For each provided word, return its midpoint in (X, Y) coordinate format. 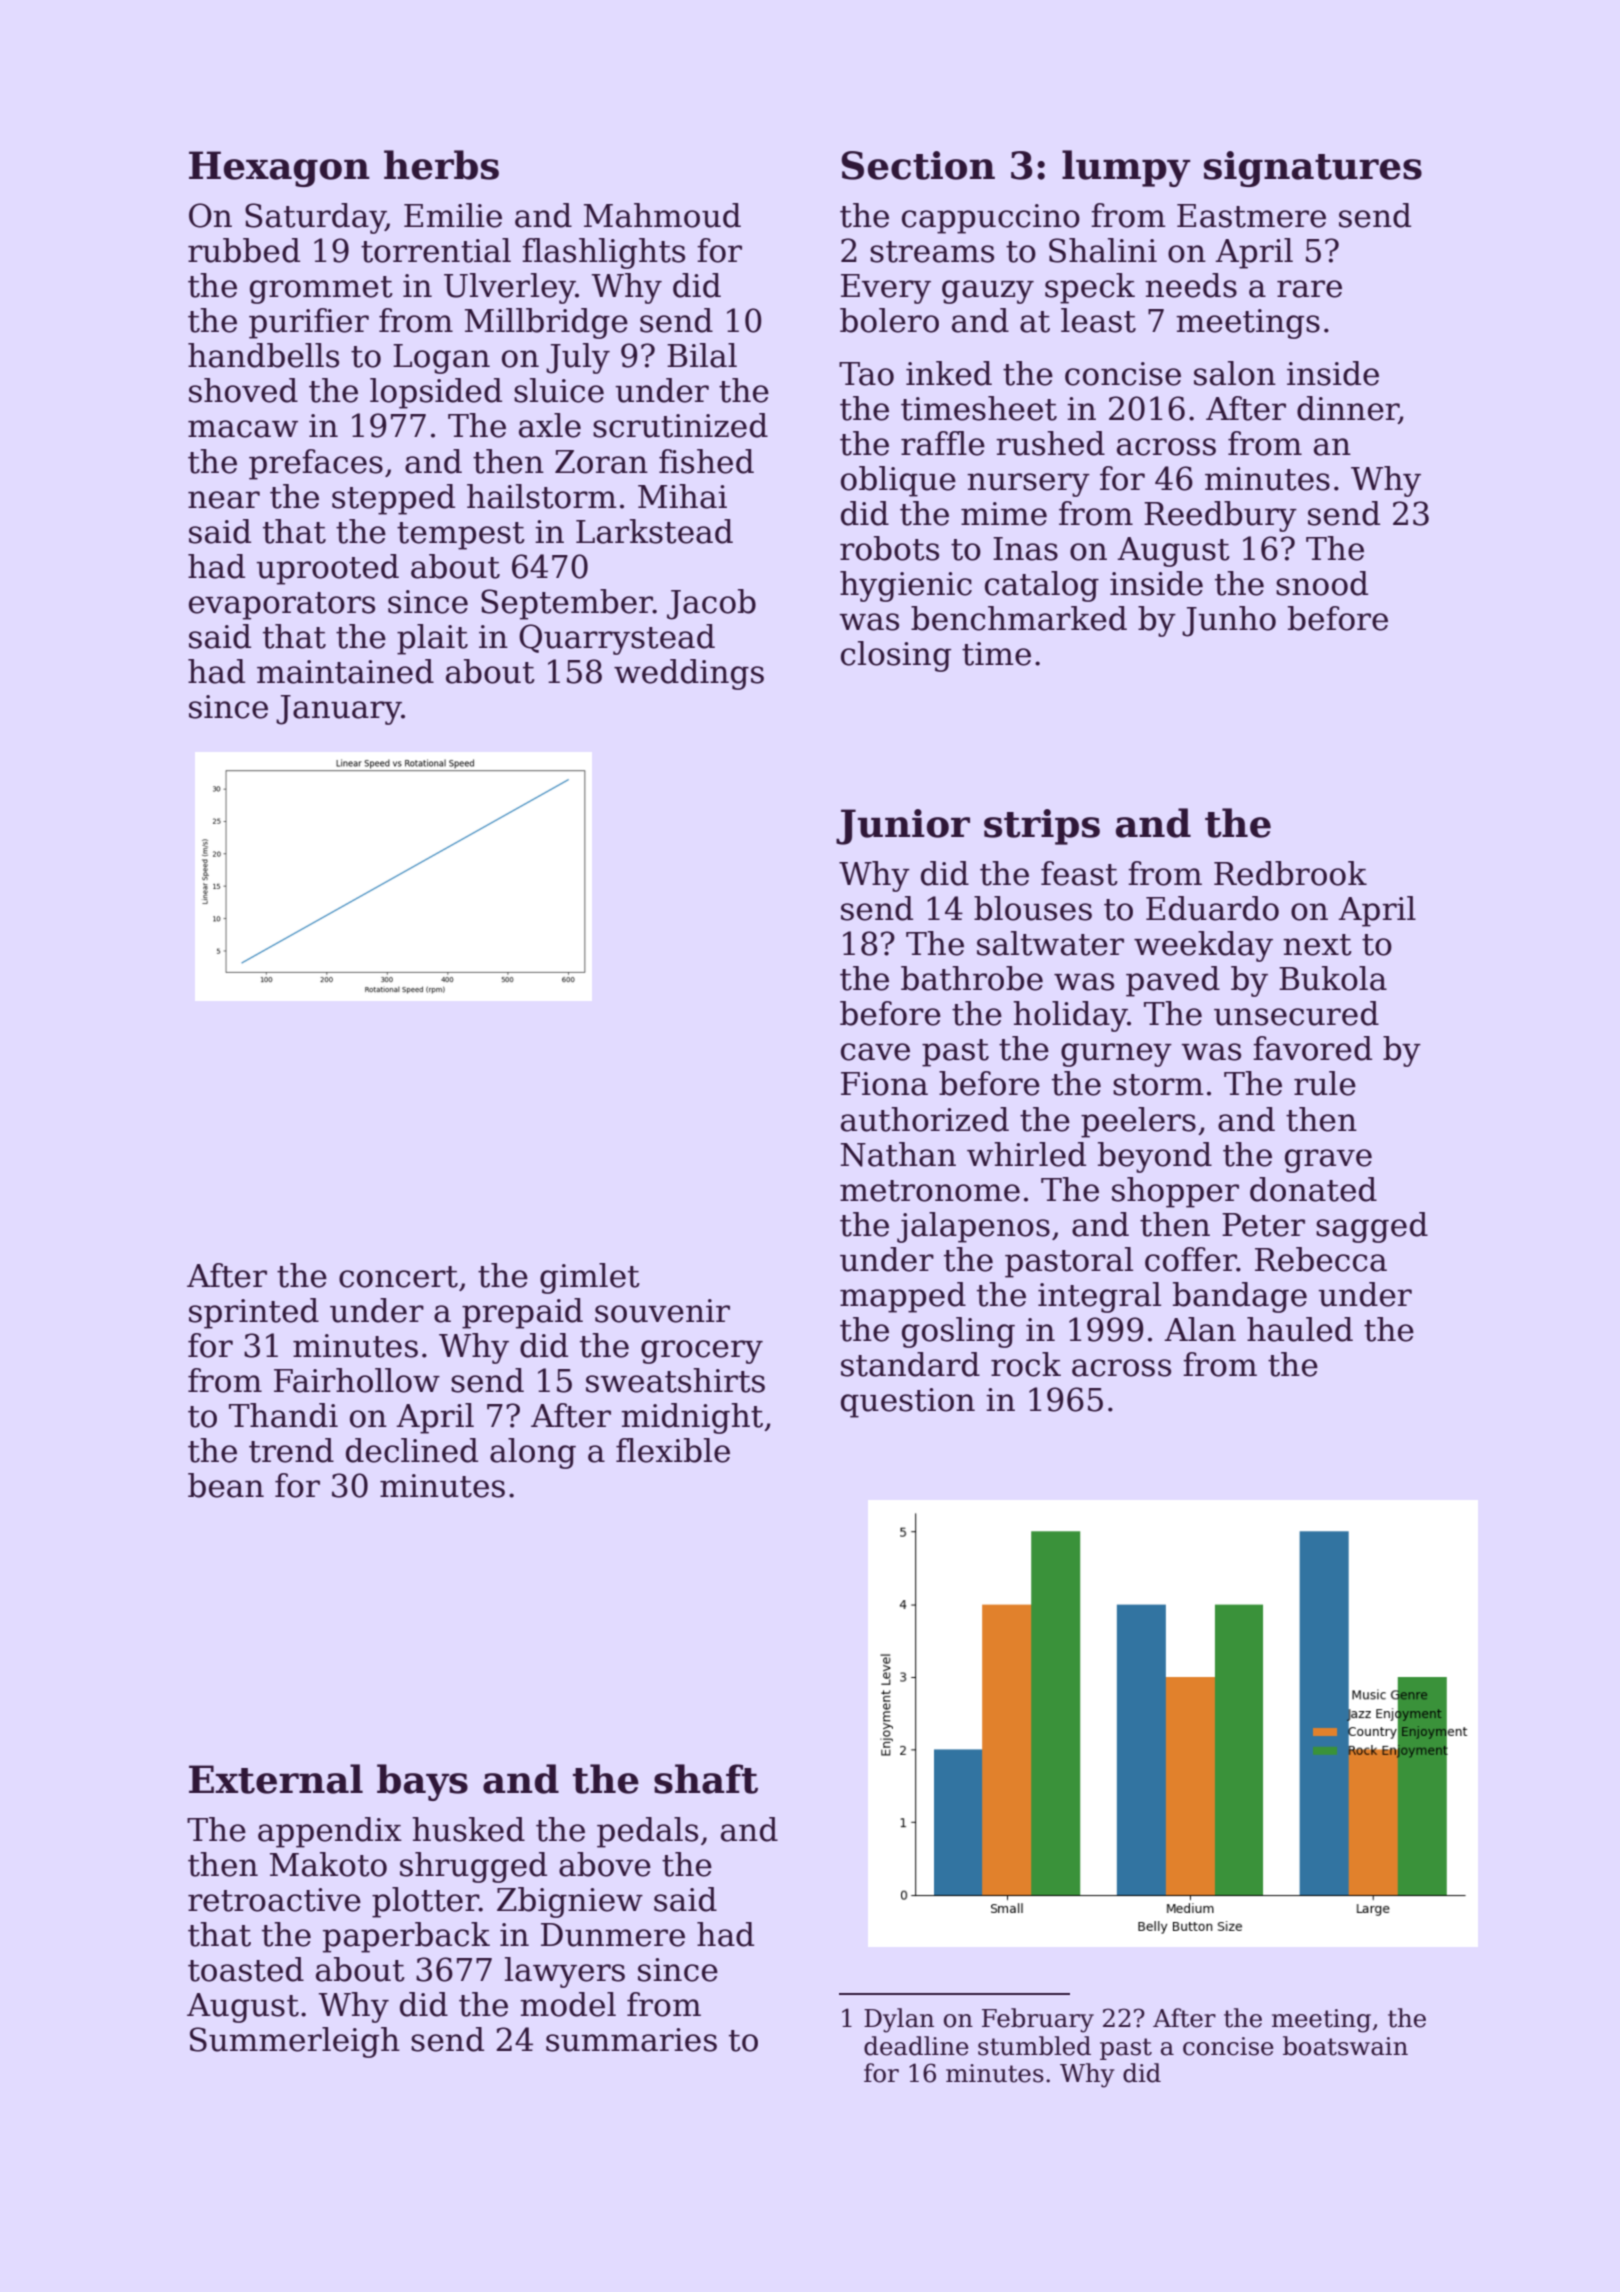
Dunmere (613, 1935)
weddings (689, 674)
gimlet (590, 1278)
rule (1325, 1083)
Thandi (283, 1415)
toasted (246, 1969)
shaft (706, 1779)
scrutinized (680, 425)
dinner (1348, 409)
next (1317, 945)
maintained (345, 671)
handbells (263, 355)
